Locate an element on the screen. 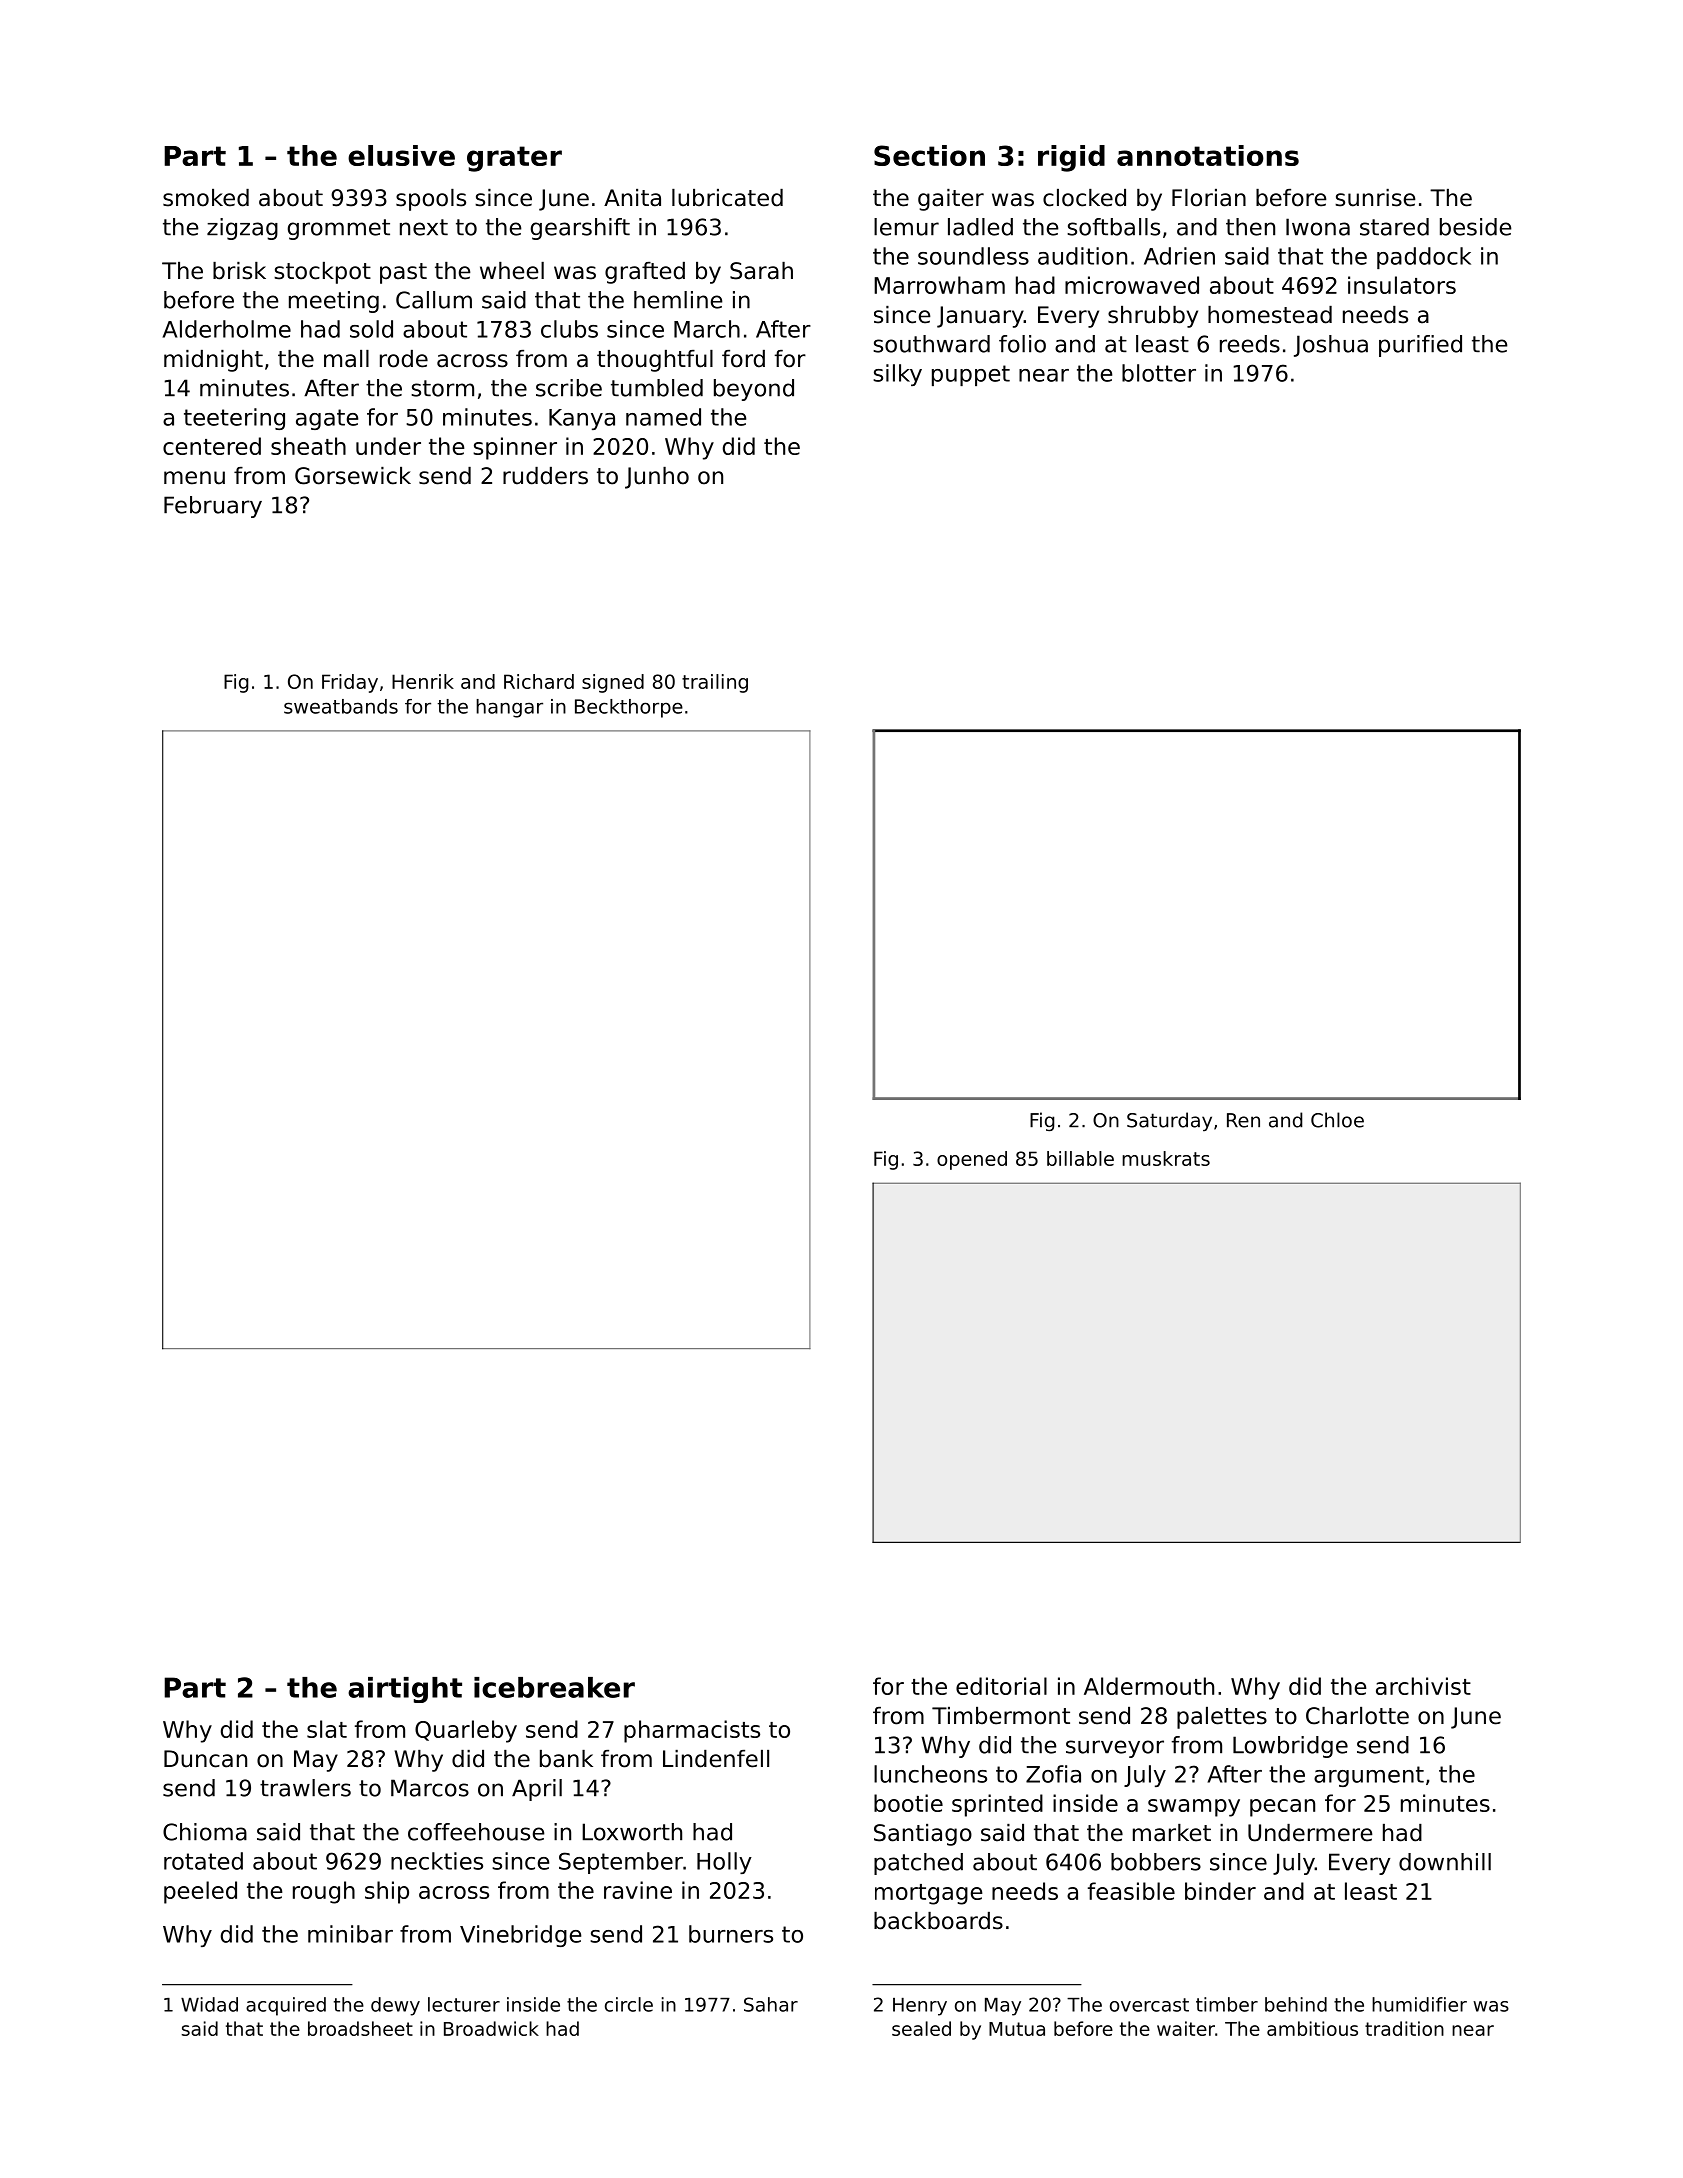  argument is located at coordinates (1369, 1776).
